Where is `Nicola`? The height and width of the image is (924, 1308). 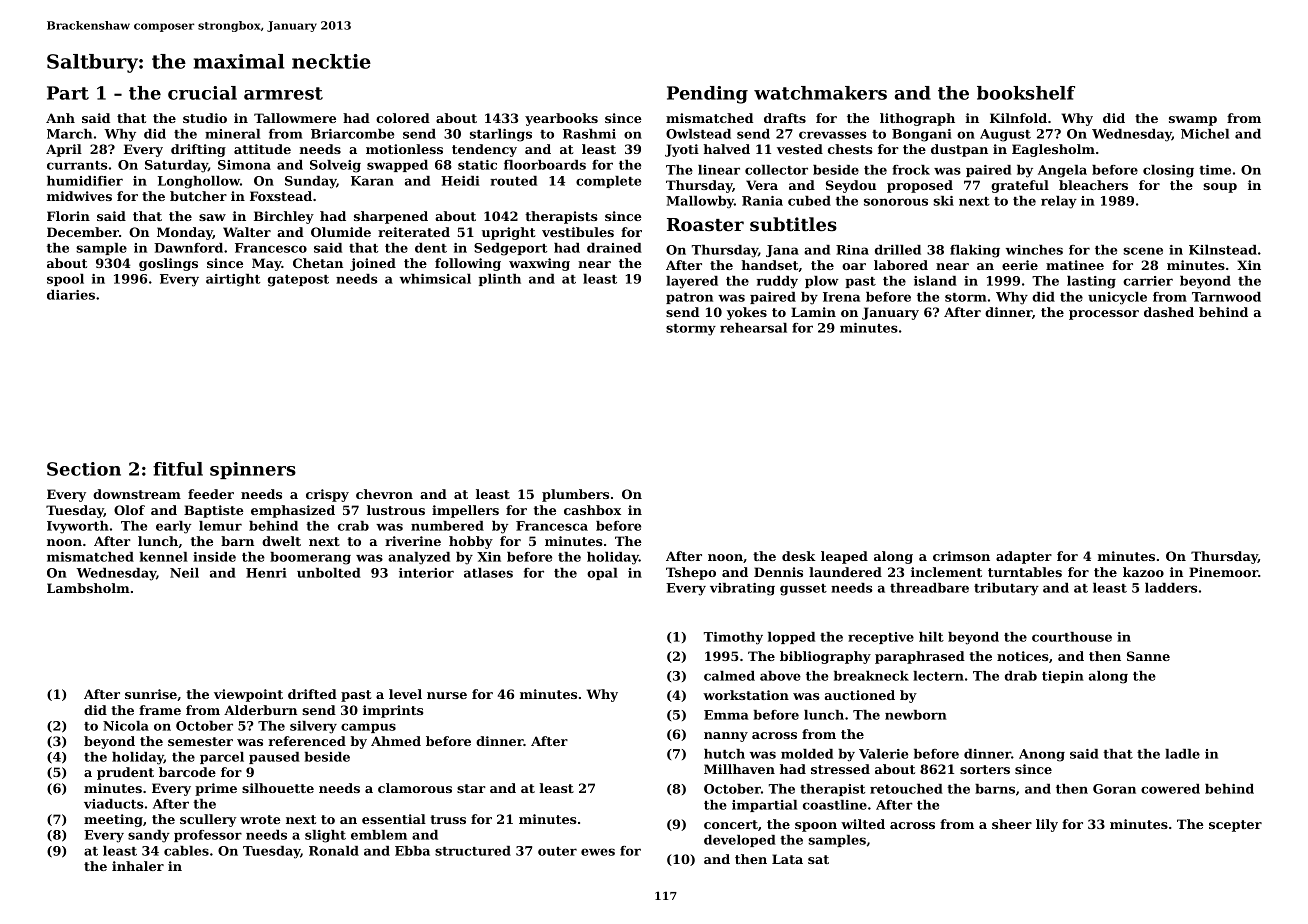 Nicola is located at coordinates (126, 726).
